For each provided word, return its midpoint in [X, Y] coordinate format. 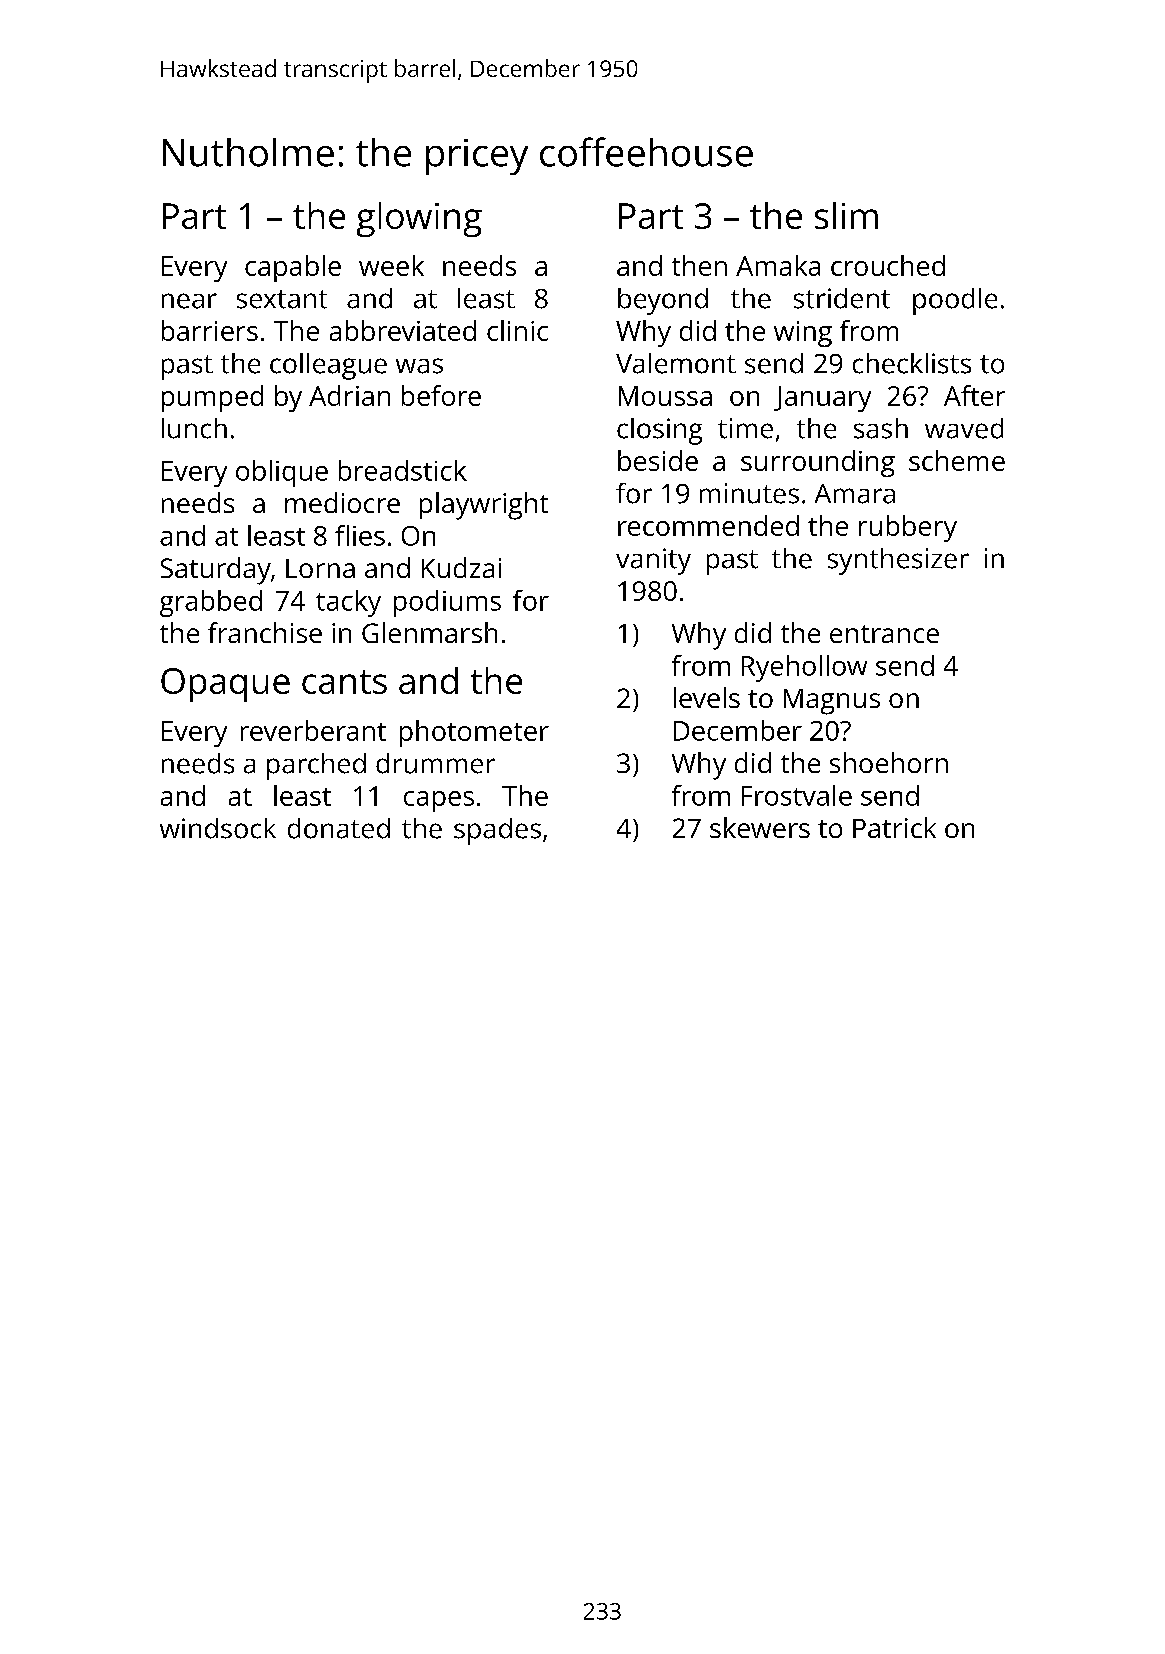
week [391, 265]
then [699, 265]
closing [659, 431]
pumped [212, 398]
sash [881, 428]
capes [439, 801]
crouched [888, 265]
